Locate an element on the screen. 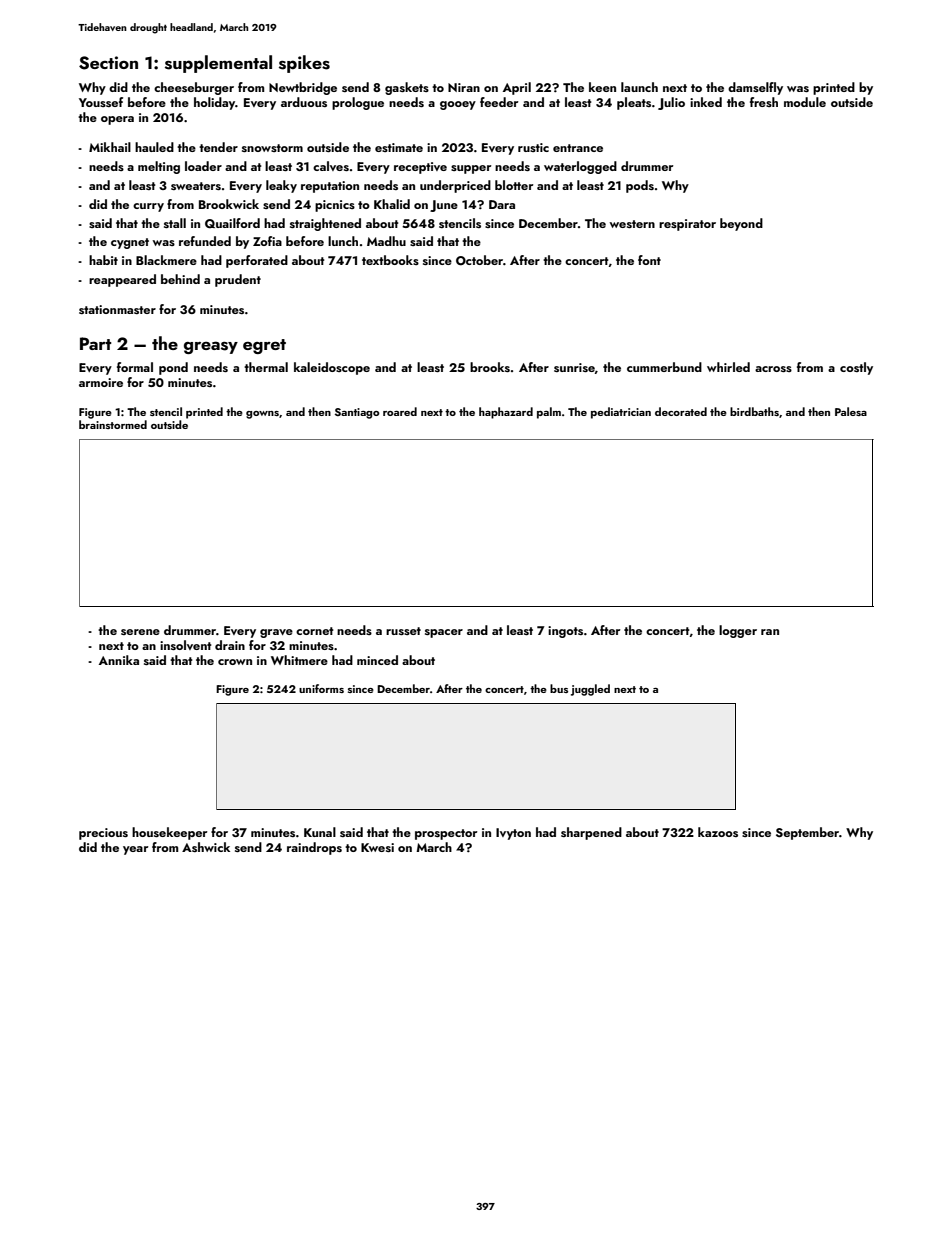 Image resolution: width=952 pixels, height=1233 pixels. snowstorm is located at coordinates (272, 148).
